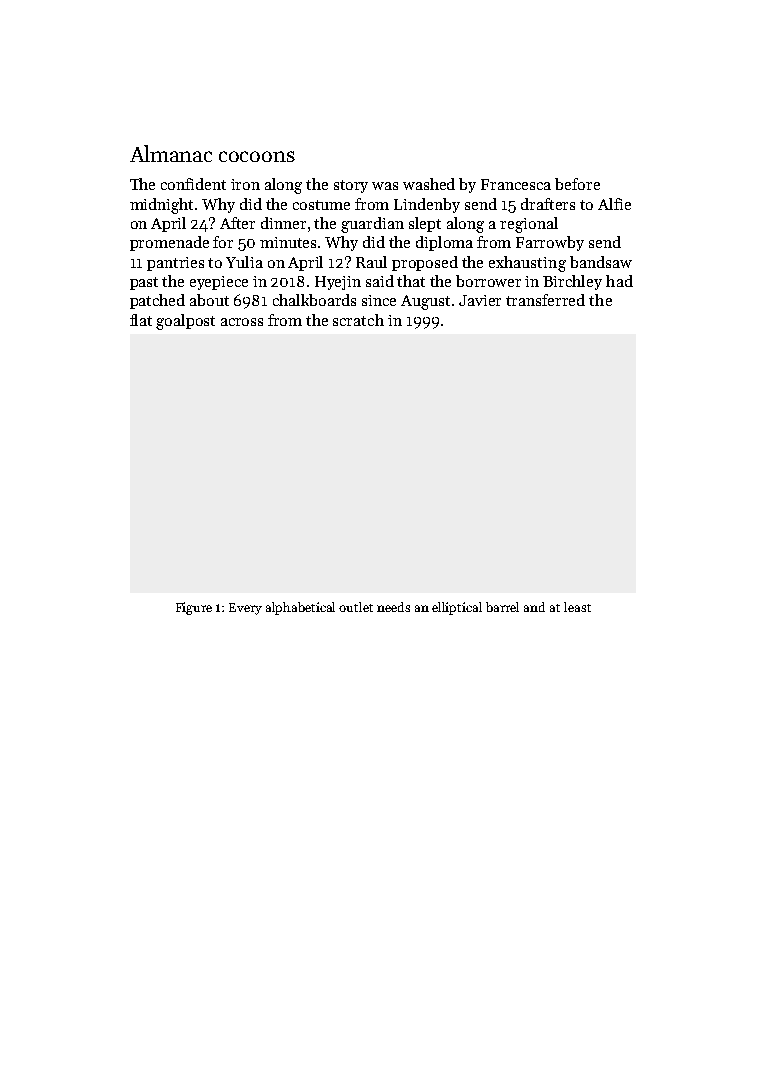 This screenshot has height=1087, width=766. I want to click on goalpost, so click(185, 322).
